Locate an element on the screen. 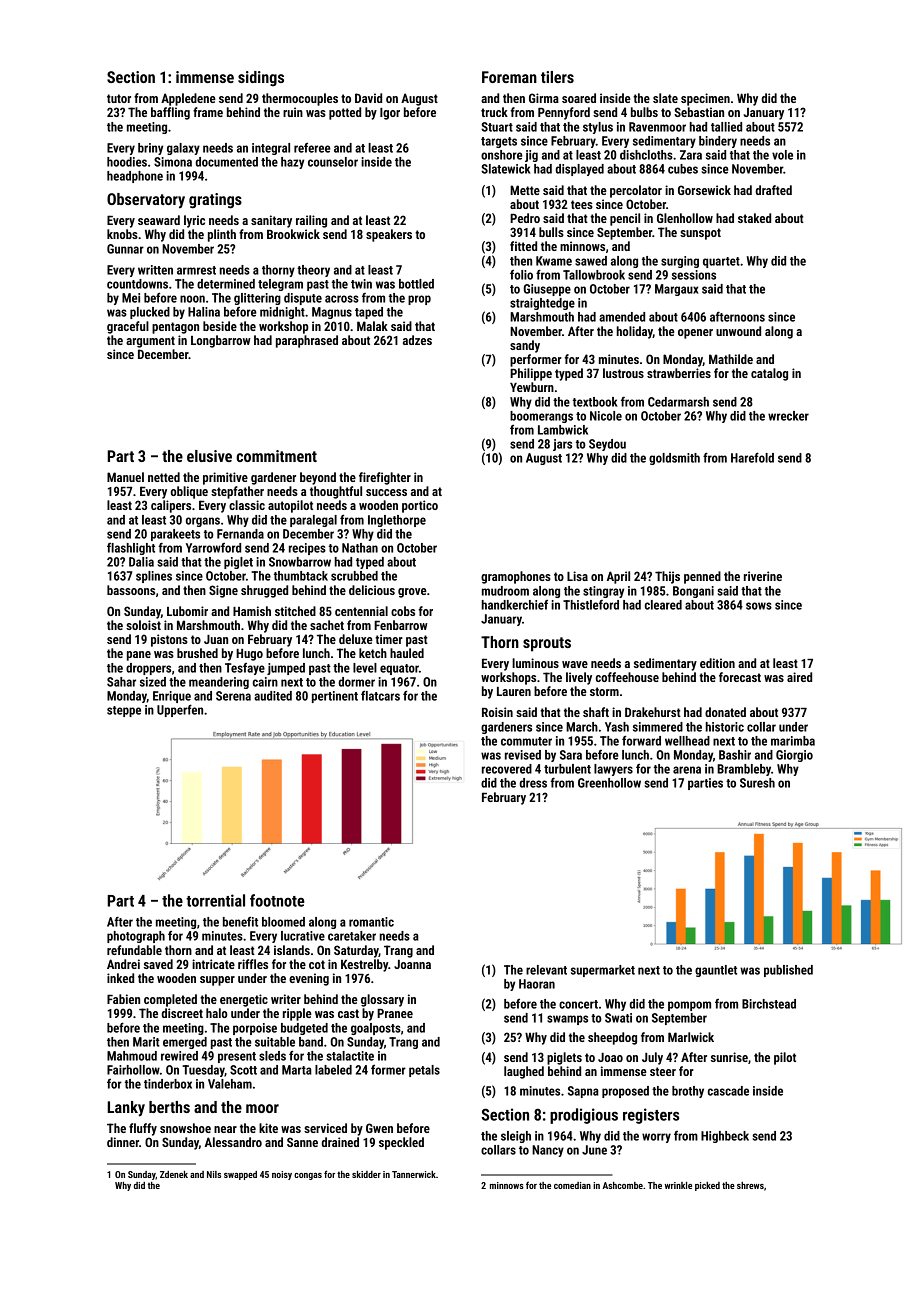 The width and height of the screenshot is (924, 1308). prodigious is located at coordinates (584, 1116).
